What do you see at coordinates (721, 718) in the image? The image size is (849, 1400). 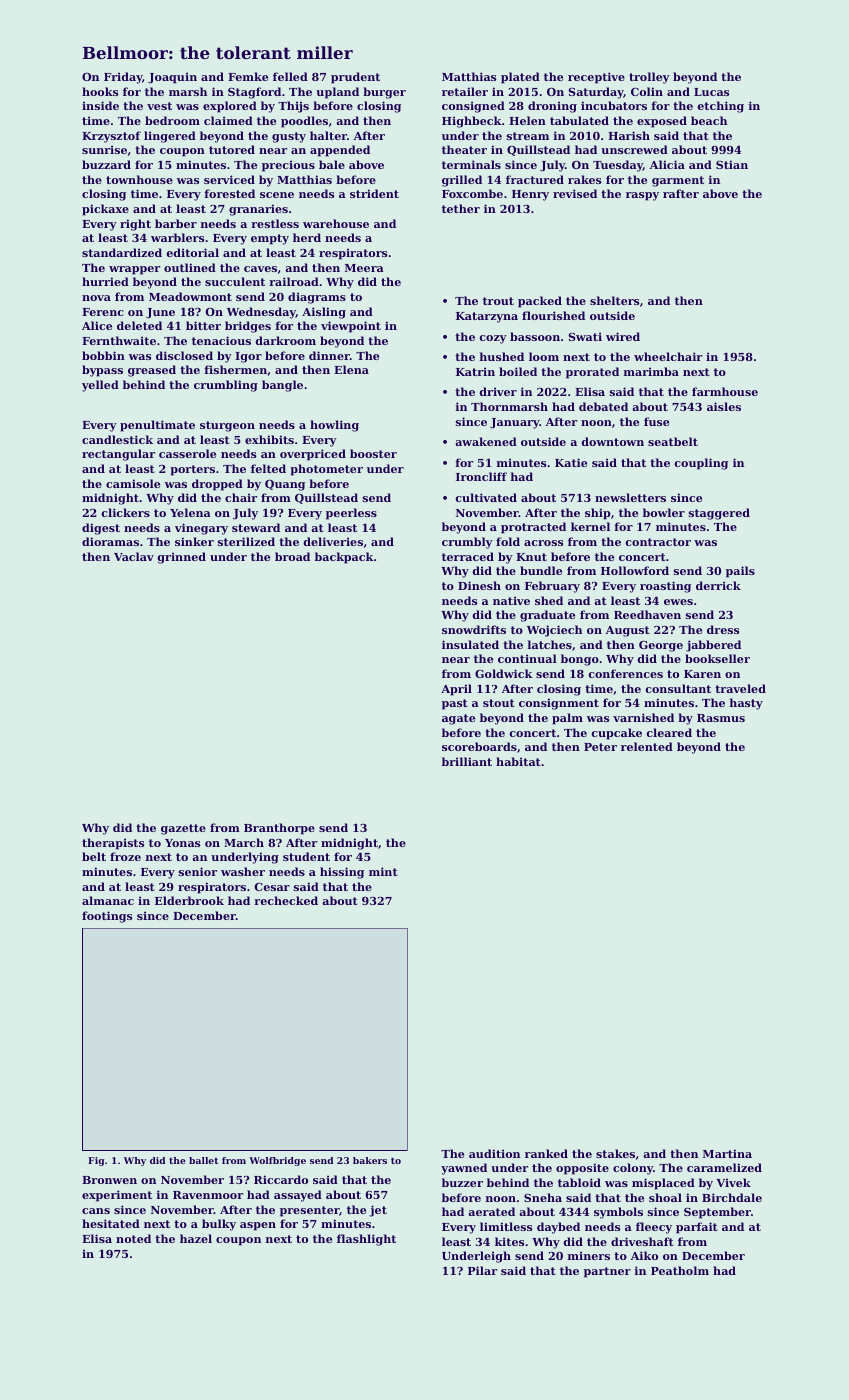 I see `Rasmus` at bounding box center [721, 718].
